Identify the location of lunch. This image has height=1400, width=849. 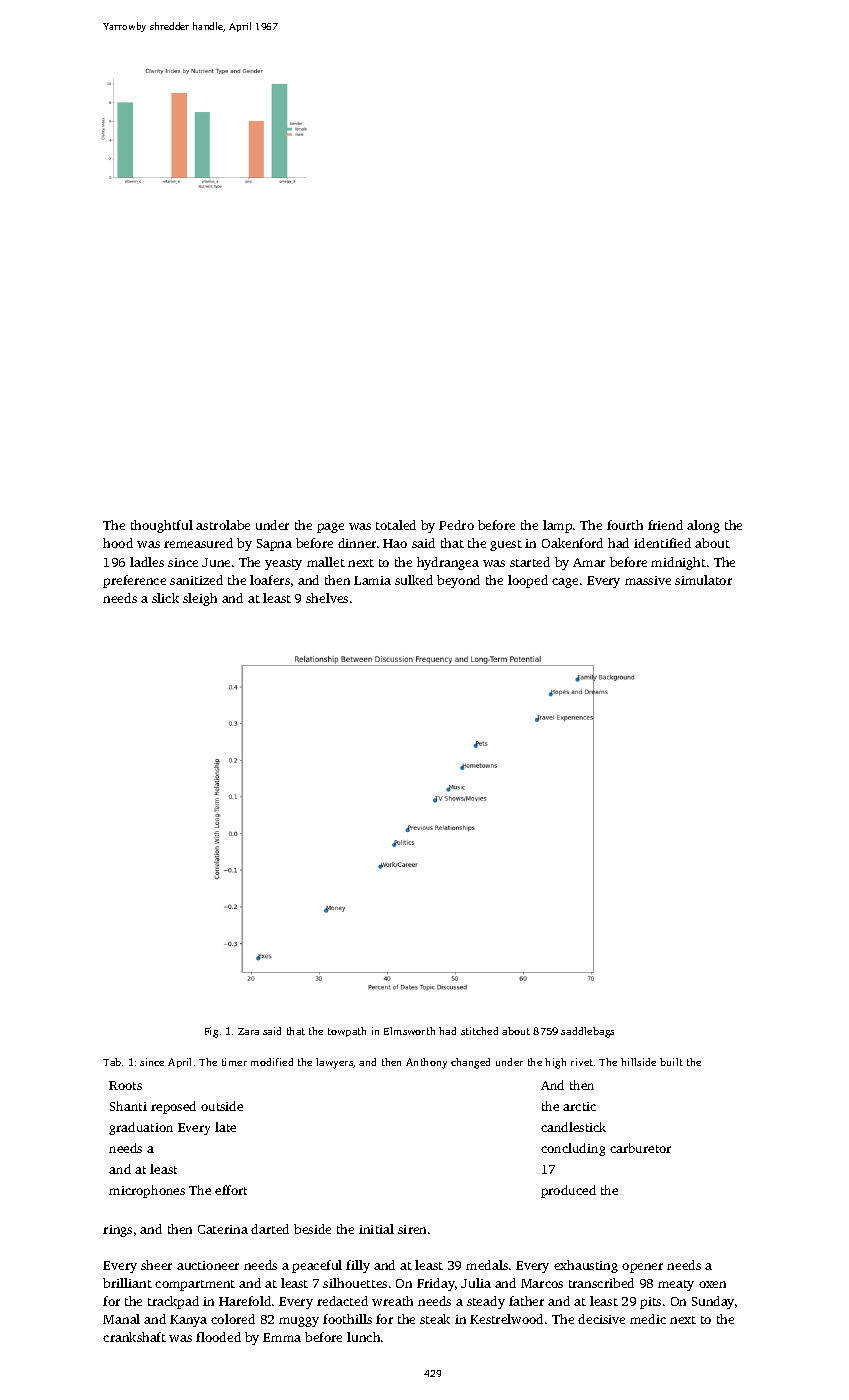
(363, 1337).
